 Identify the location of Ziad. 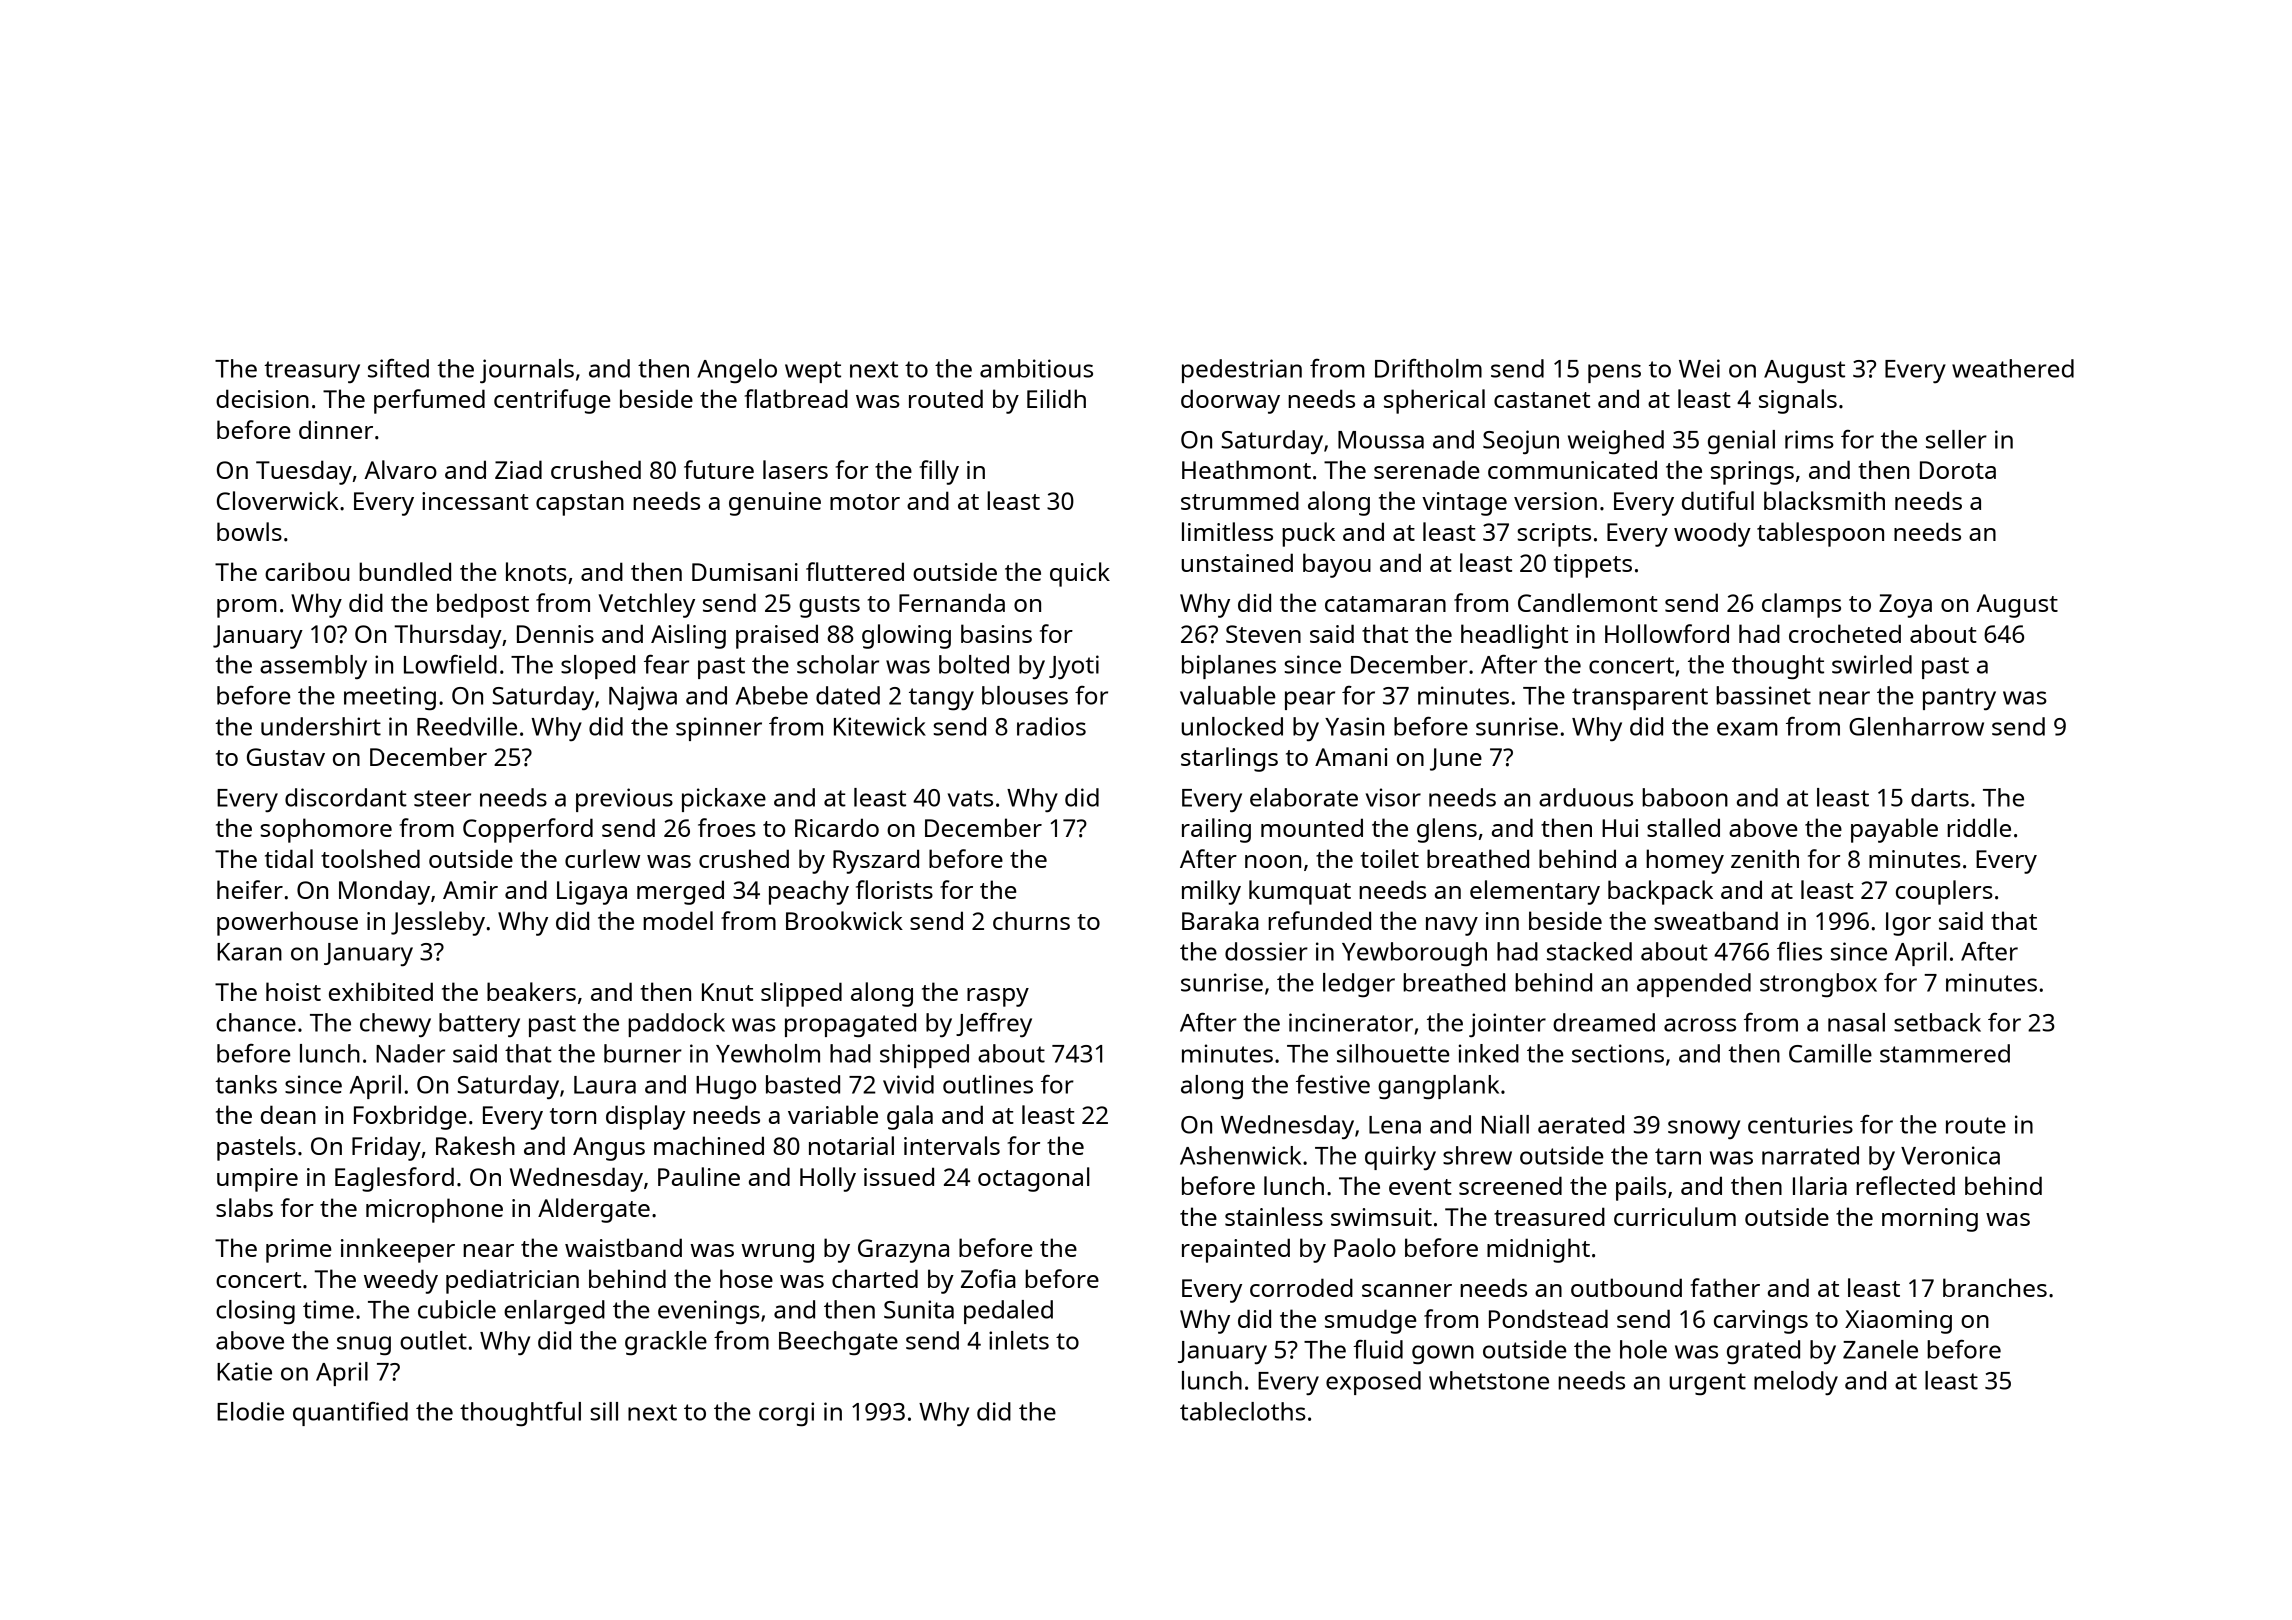
(518, 469).
